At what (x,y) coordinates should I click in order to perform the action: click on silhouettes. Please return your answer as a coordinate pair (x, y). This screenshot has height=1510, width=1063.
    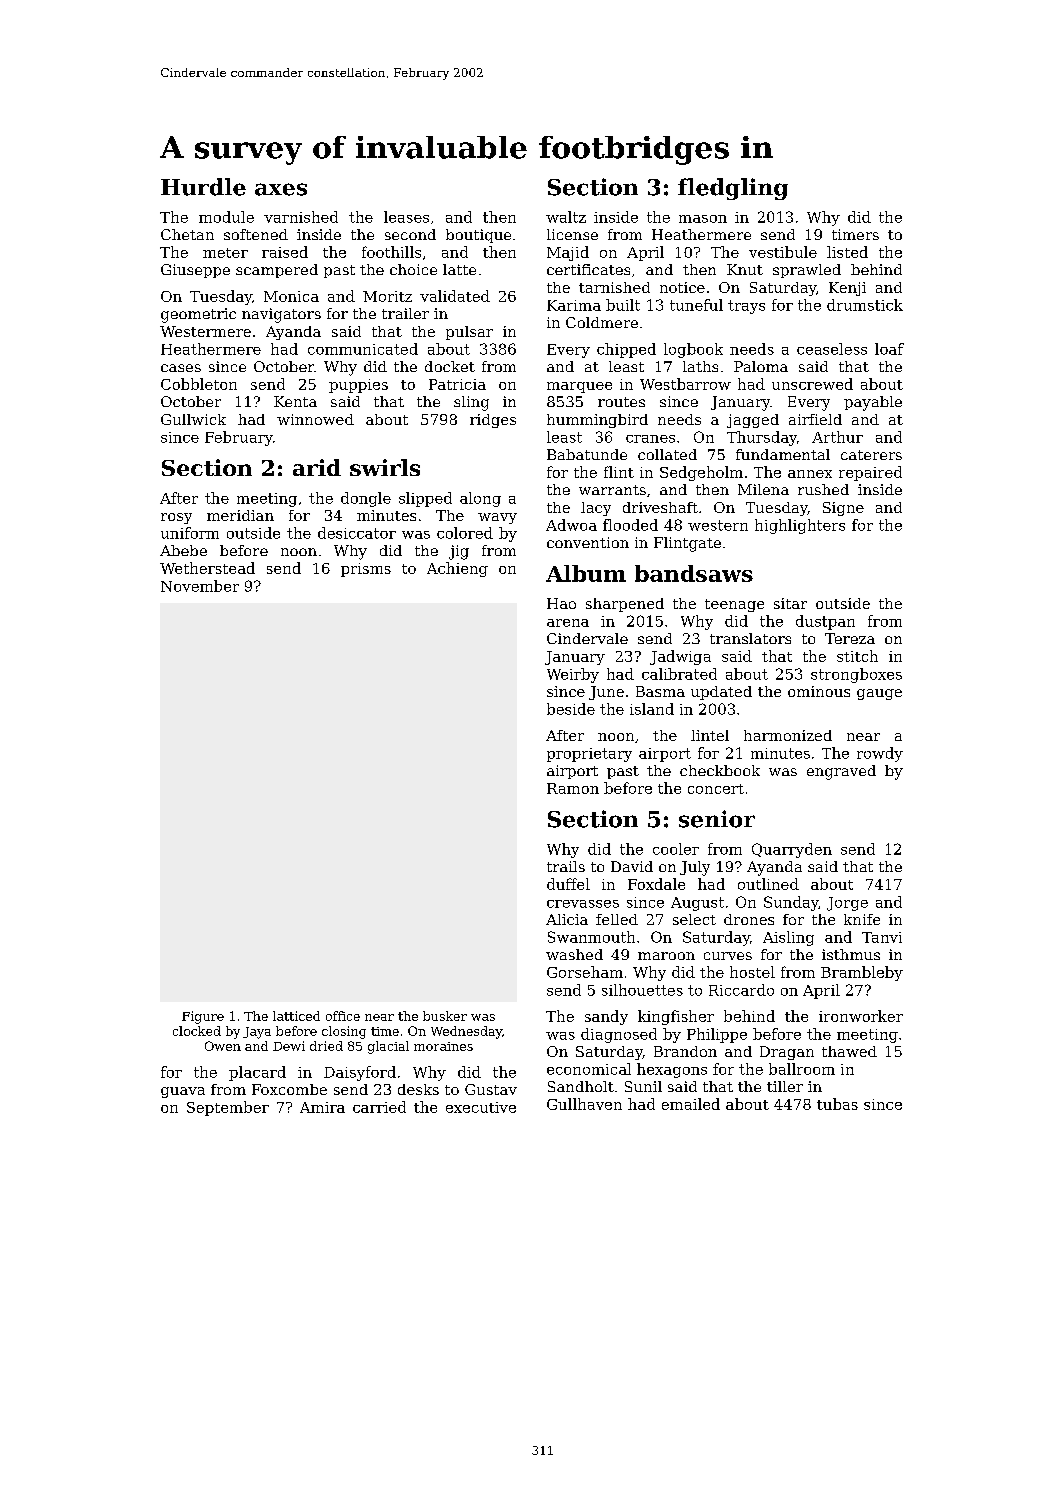
    Looking at the image, I should click on (642, 990).
